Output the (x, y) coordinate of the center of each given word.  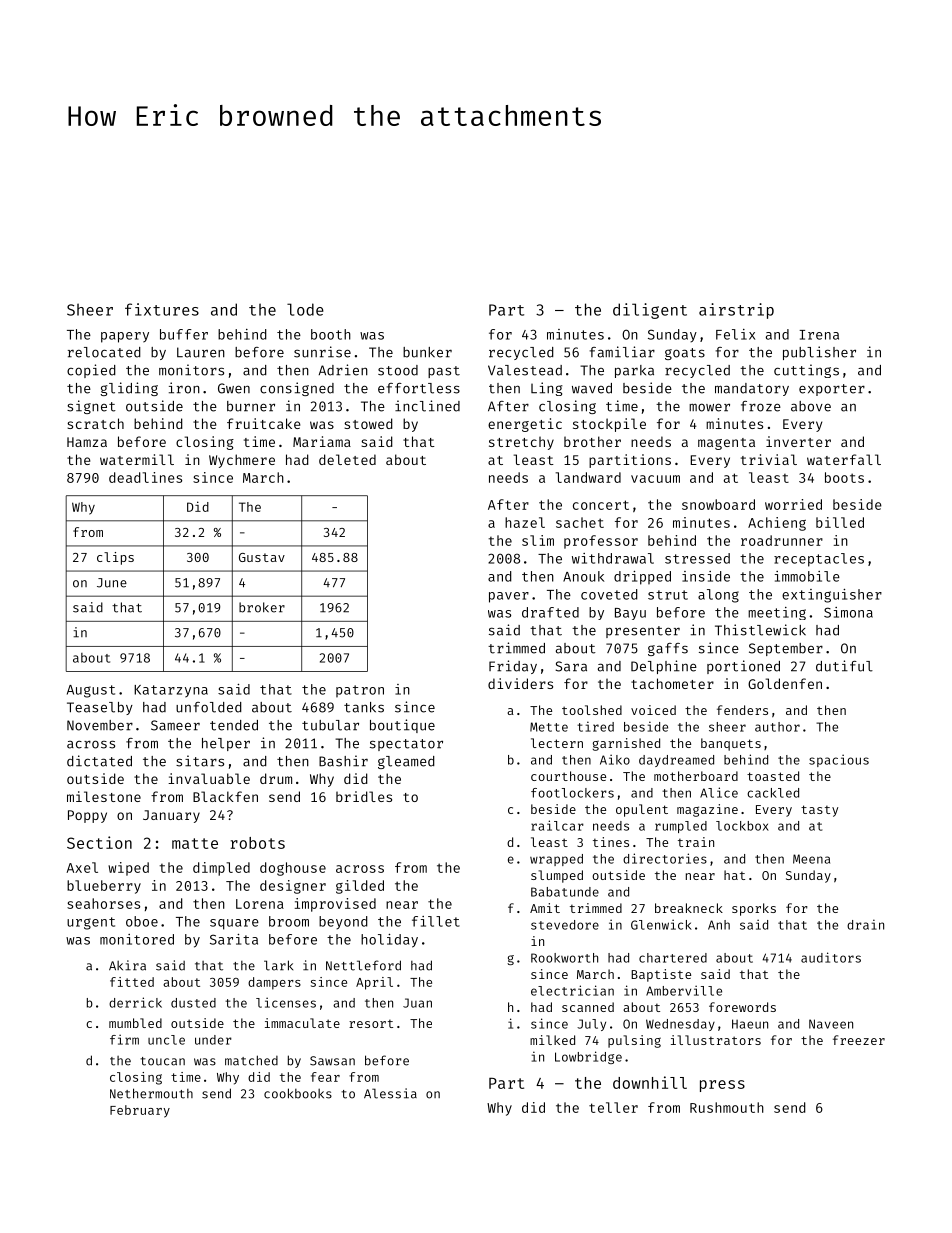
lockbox (742, 826)
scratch (95, 423)
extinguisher (832, 596)
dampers (274, 983)
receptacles (819, 560)
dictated (99, 761)
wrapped (556, 860)
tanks (364, 707)
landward (588, 477)
